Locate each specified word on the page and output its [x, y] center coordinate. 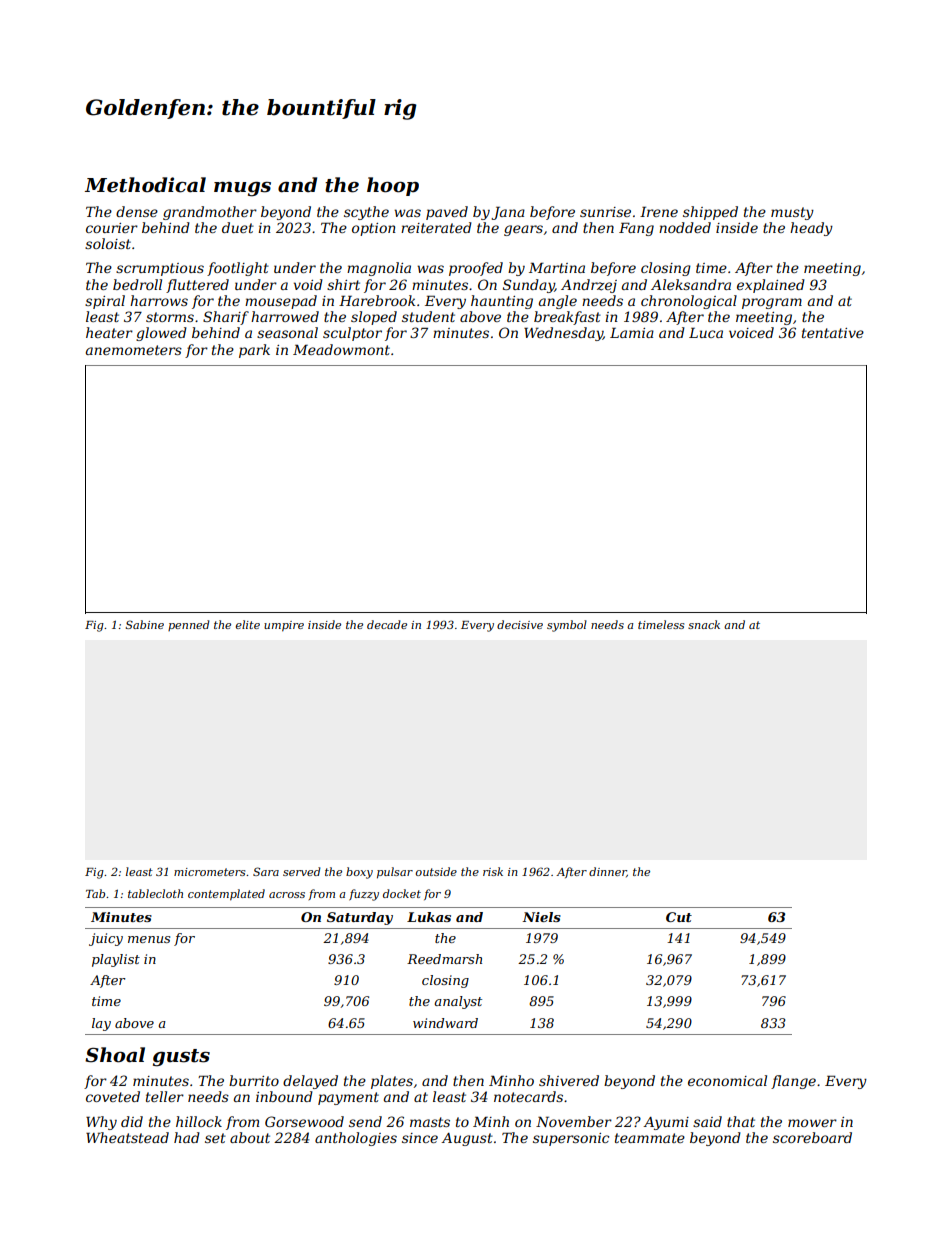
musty [792, 213]
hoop [393, 186]
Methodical [145, 185]
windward [445, 1023]
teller [165, 1096]
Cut [679, 917]
